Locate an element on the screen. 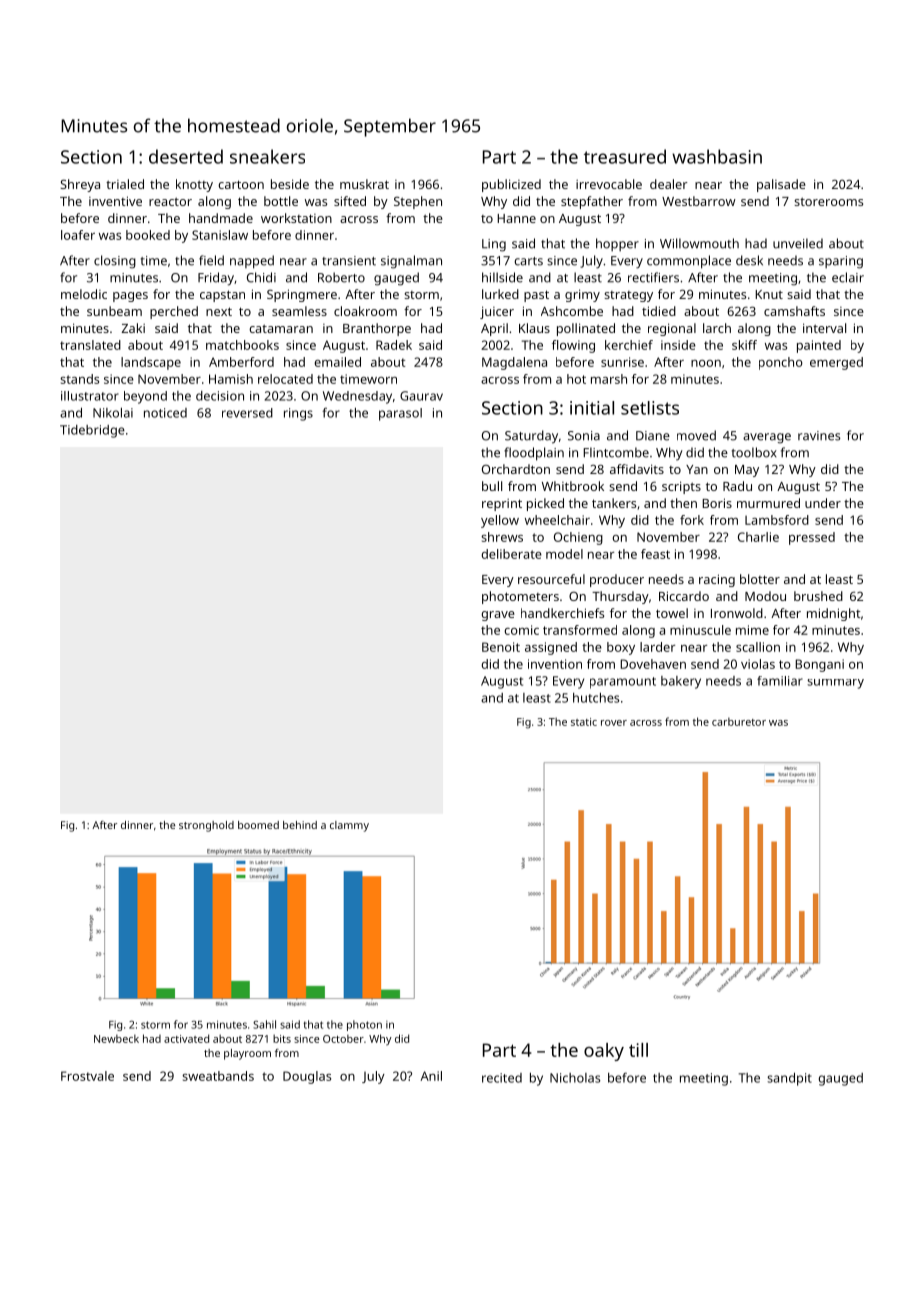 The width and height of the screenshot is (924, 1308). Ling is located at coordinates (494, 245).
